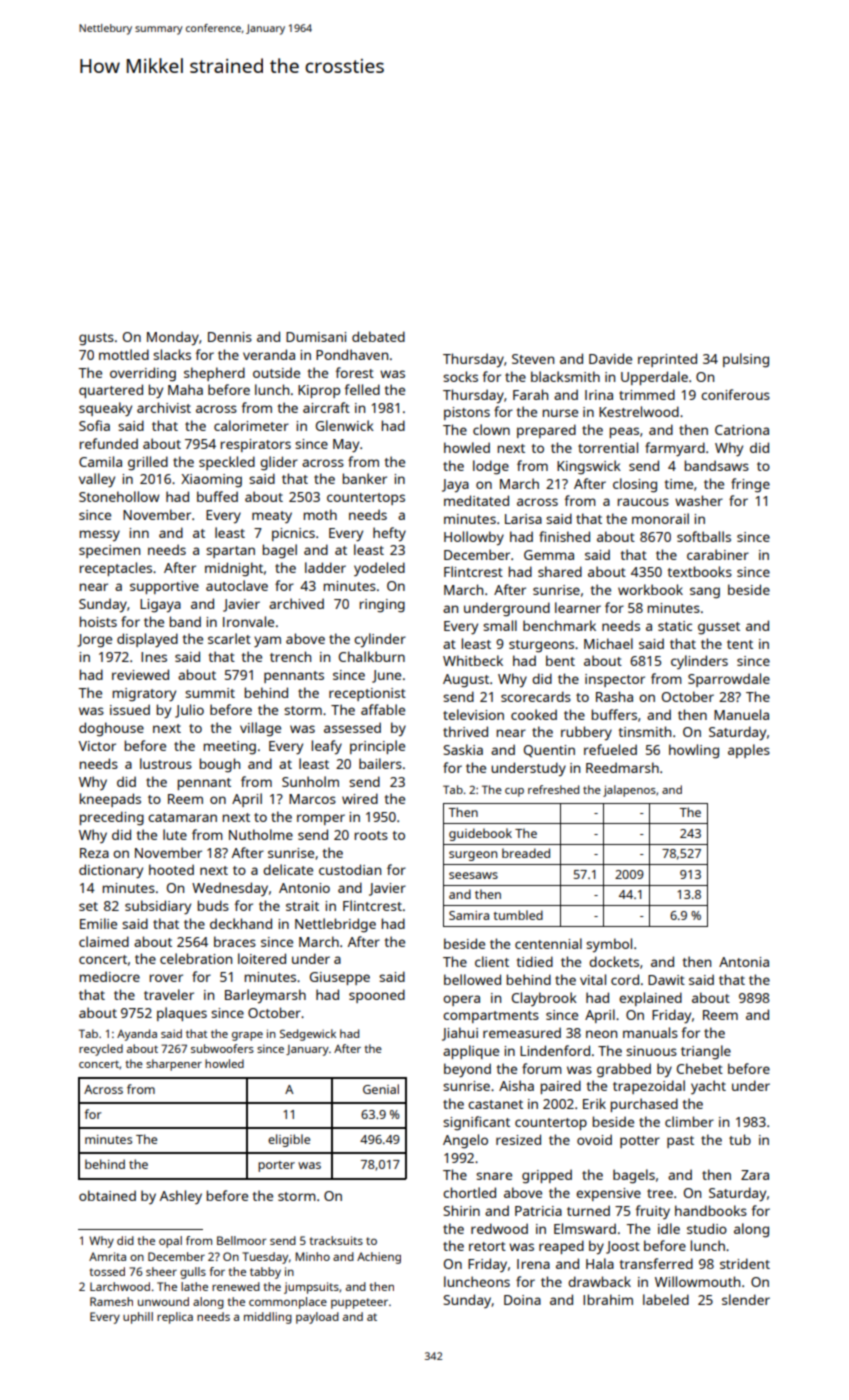  I want to click on lodge, so click(491, 467).
